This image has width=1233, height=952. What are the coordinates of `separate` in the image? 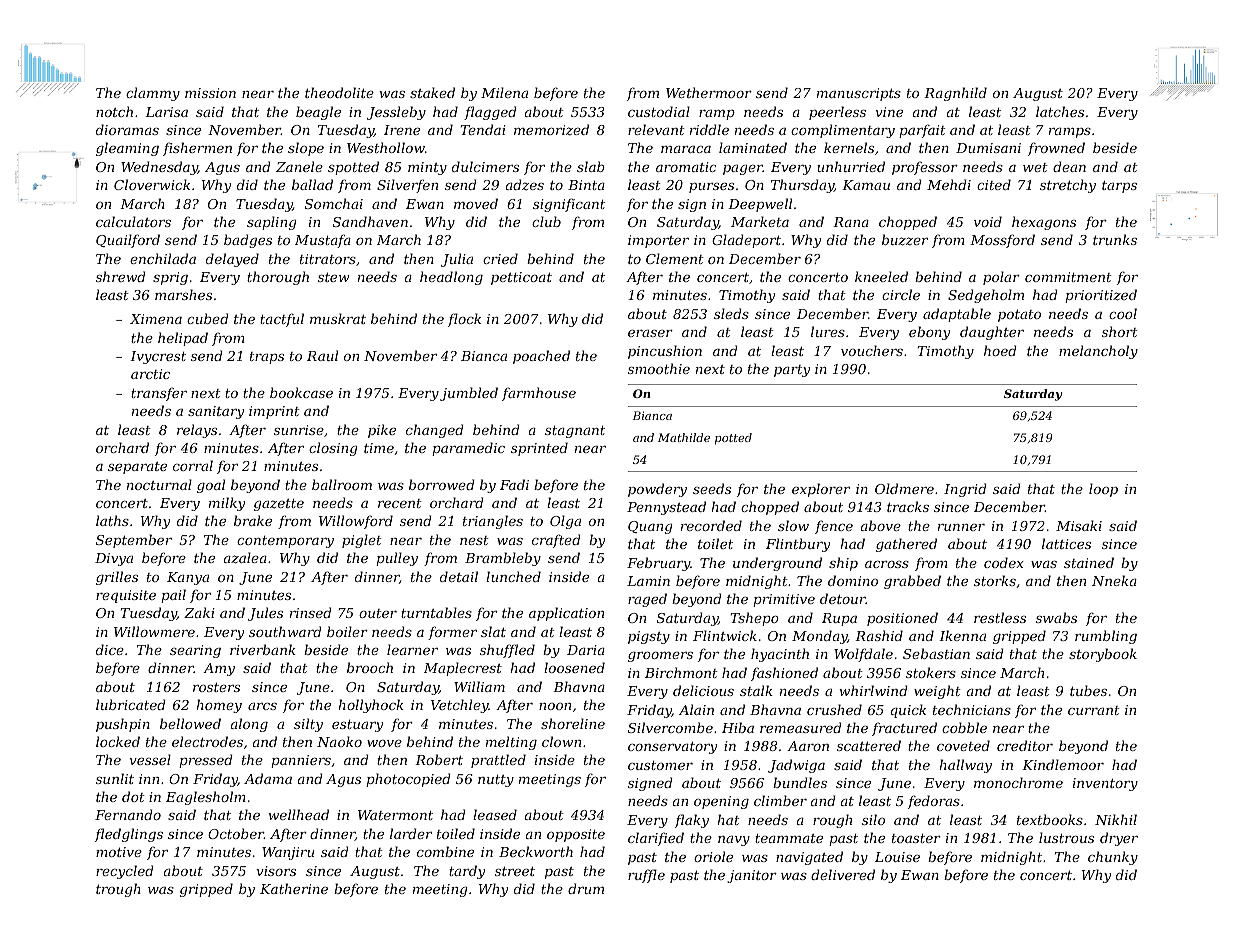 It's located at (137, 468).
